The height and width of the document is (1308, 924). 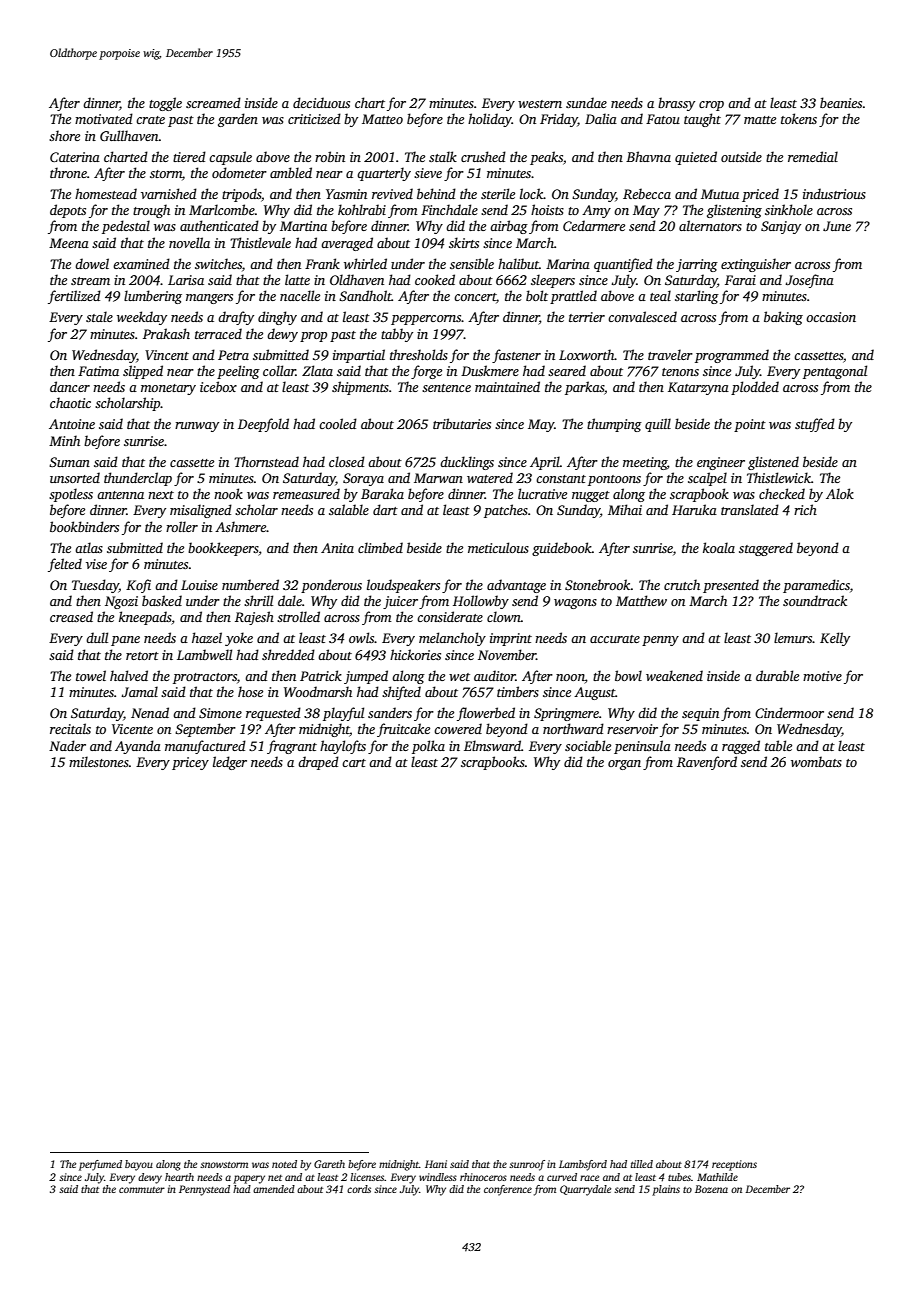 I want to click on deciduous, so click(x=321, y=102).
